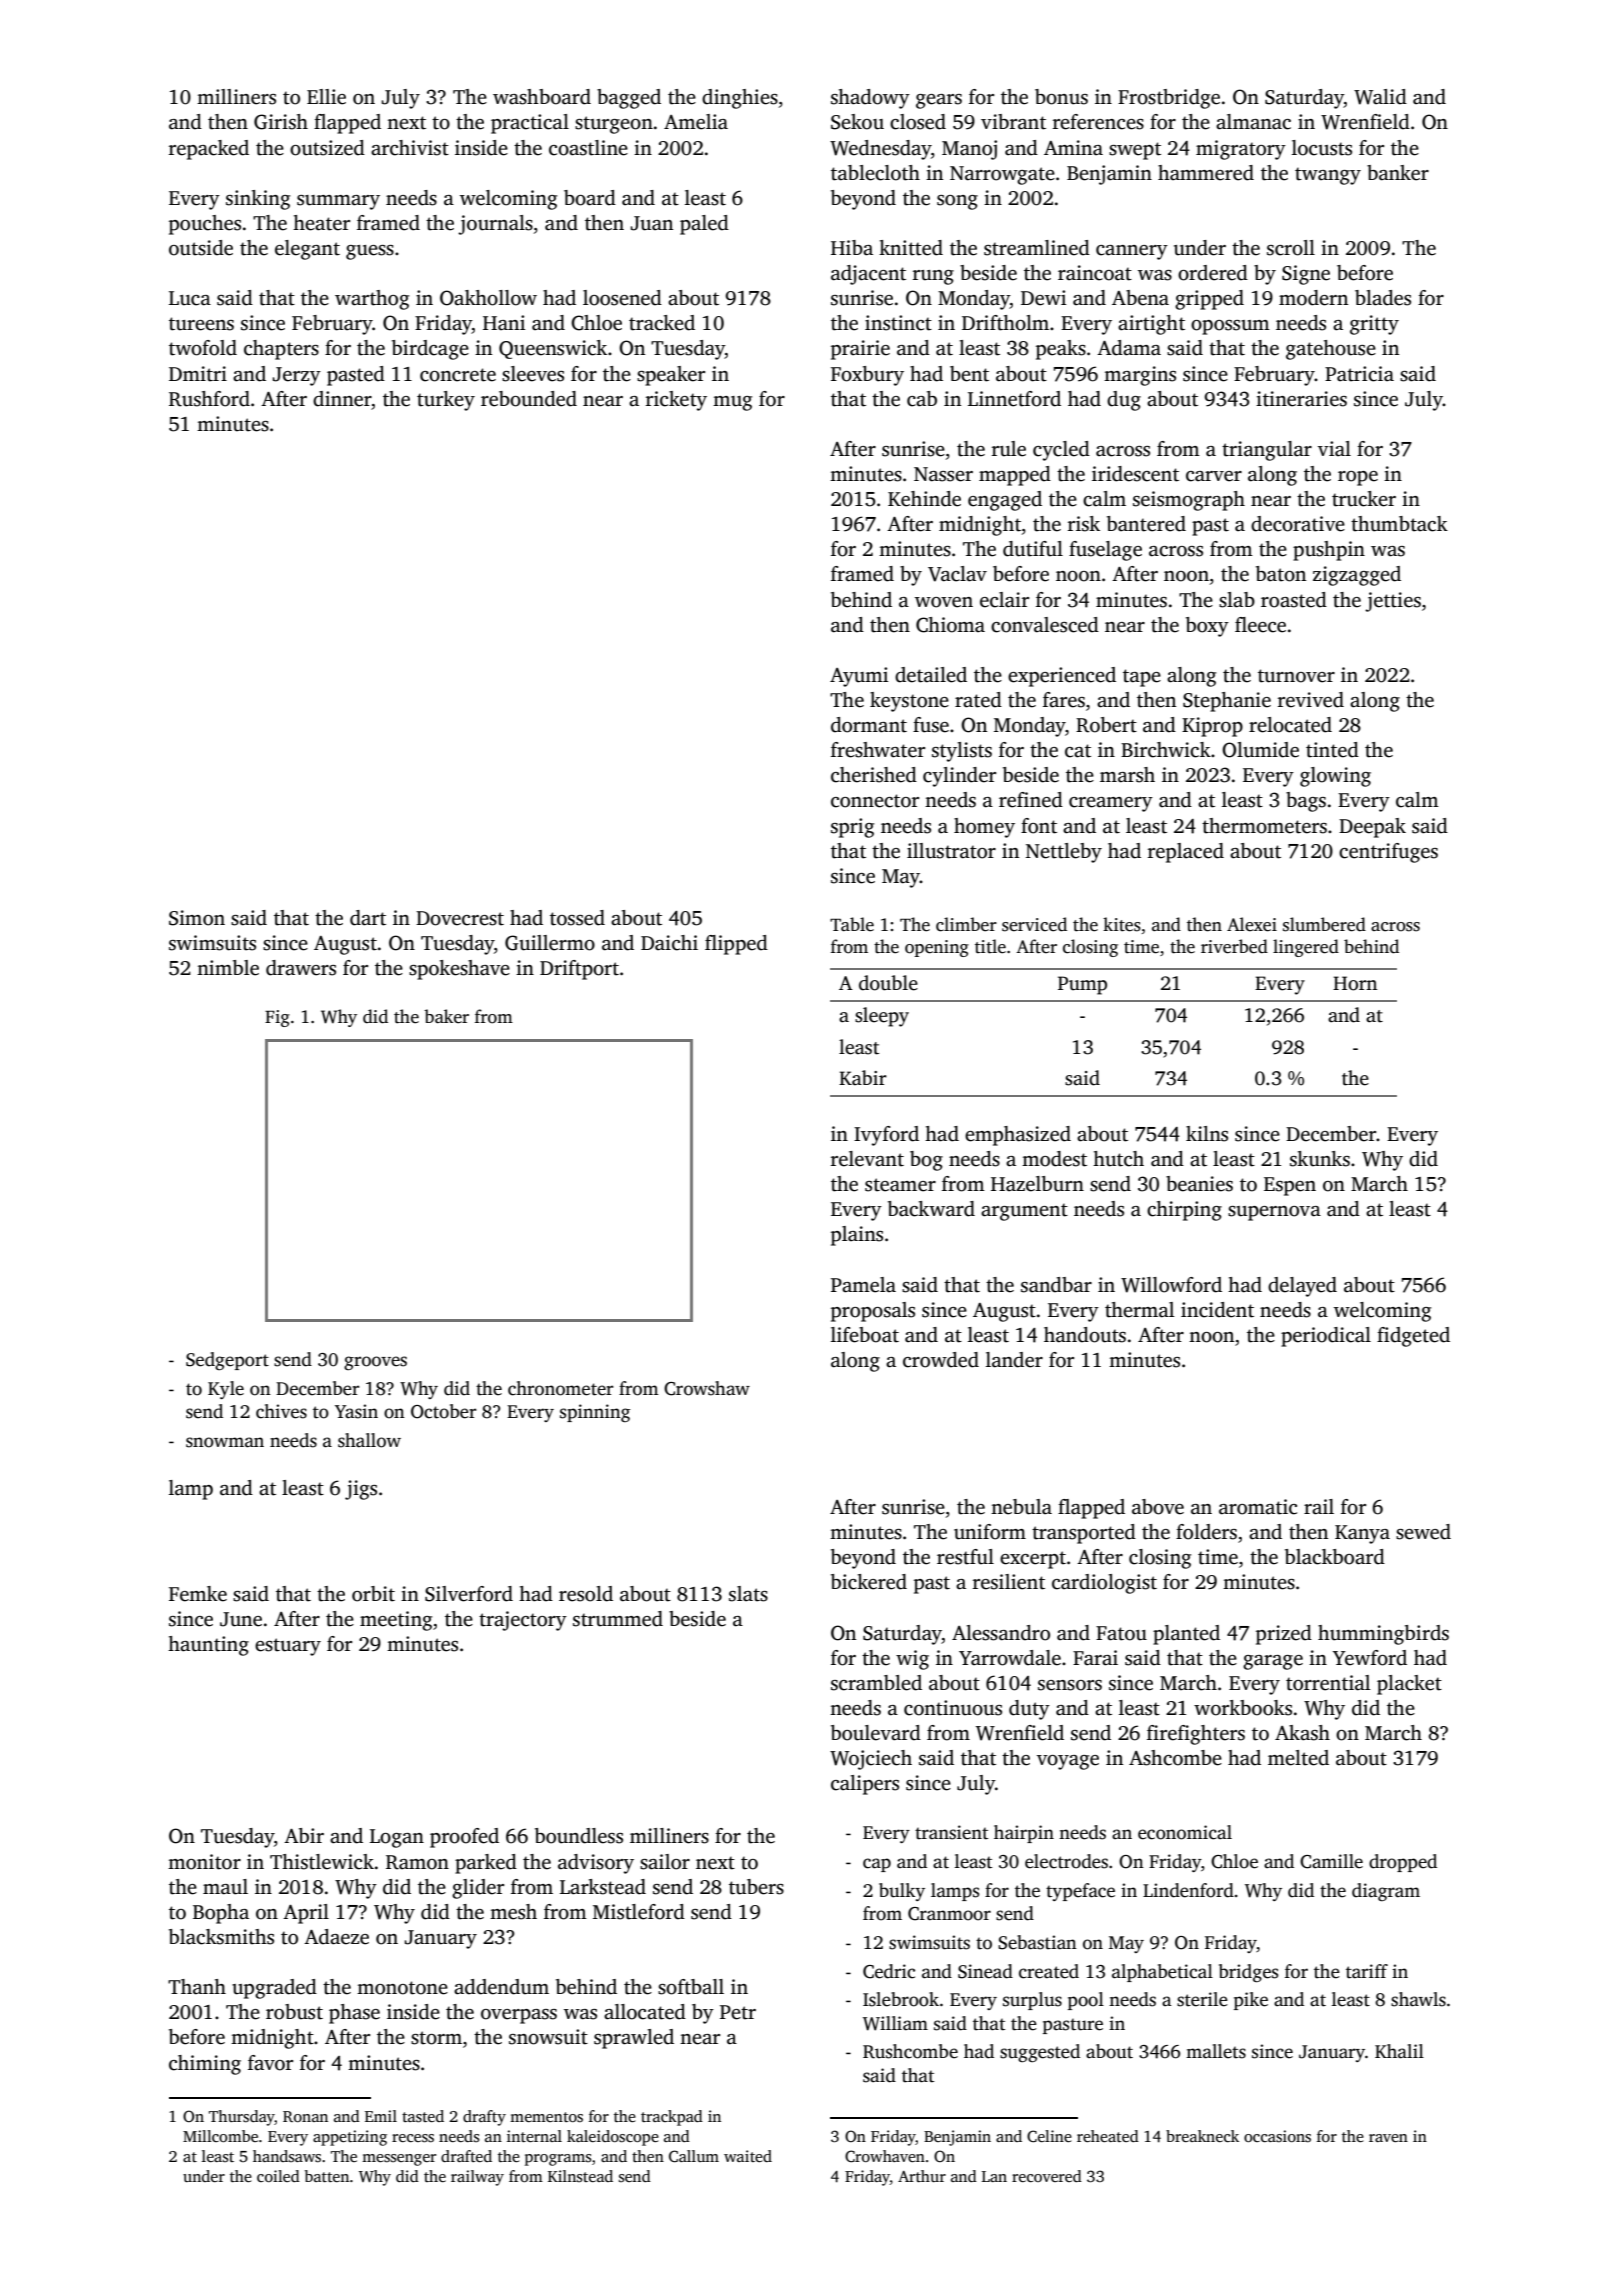 Image resolution: width=1620 pixels, height=2292 pixels. Describe the element at coordinates (375, 1363) in the document. I see `grooves` at that location.
